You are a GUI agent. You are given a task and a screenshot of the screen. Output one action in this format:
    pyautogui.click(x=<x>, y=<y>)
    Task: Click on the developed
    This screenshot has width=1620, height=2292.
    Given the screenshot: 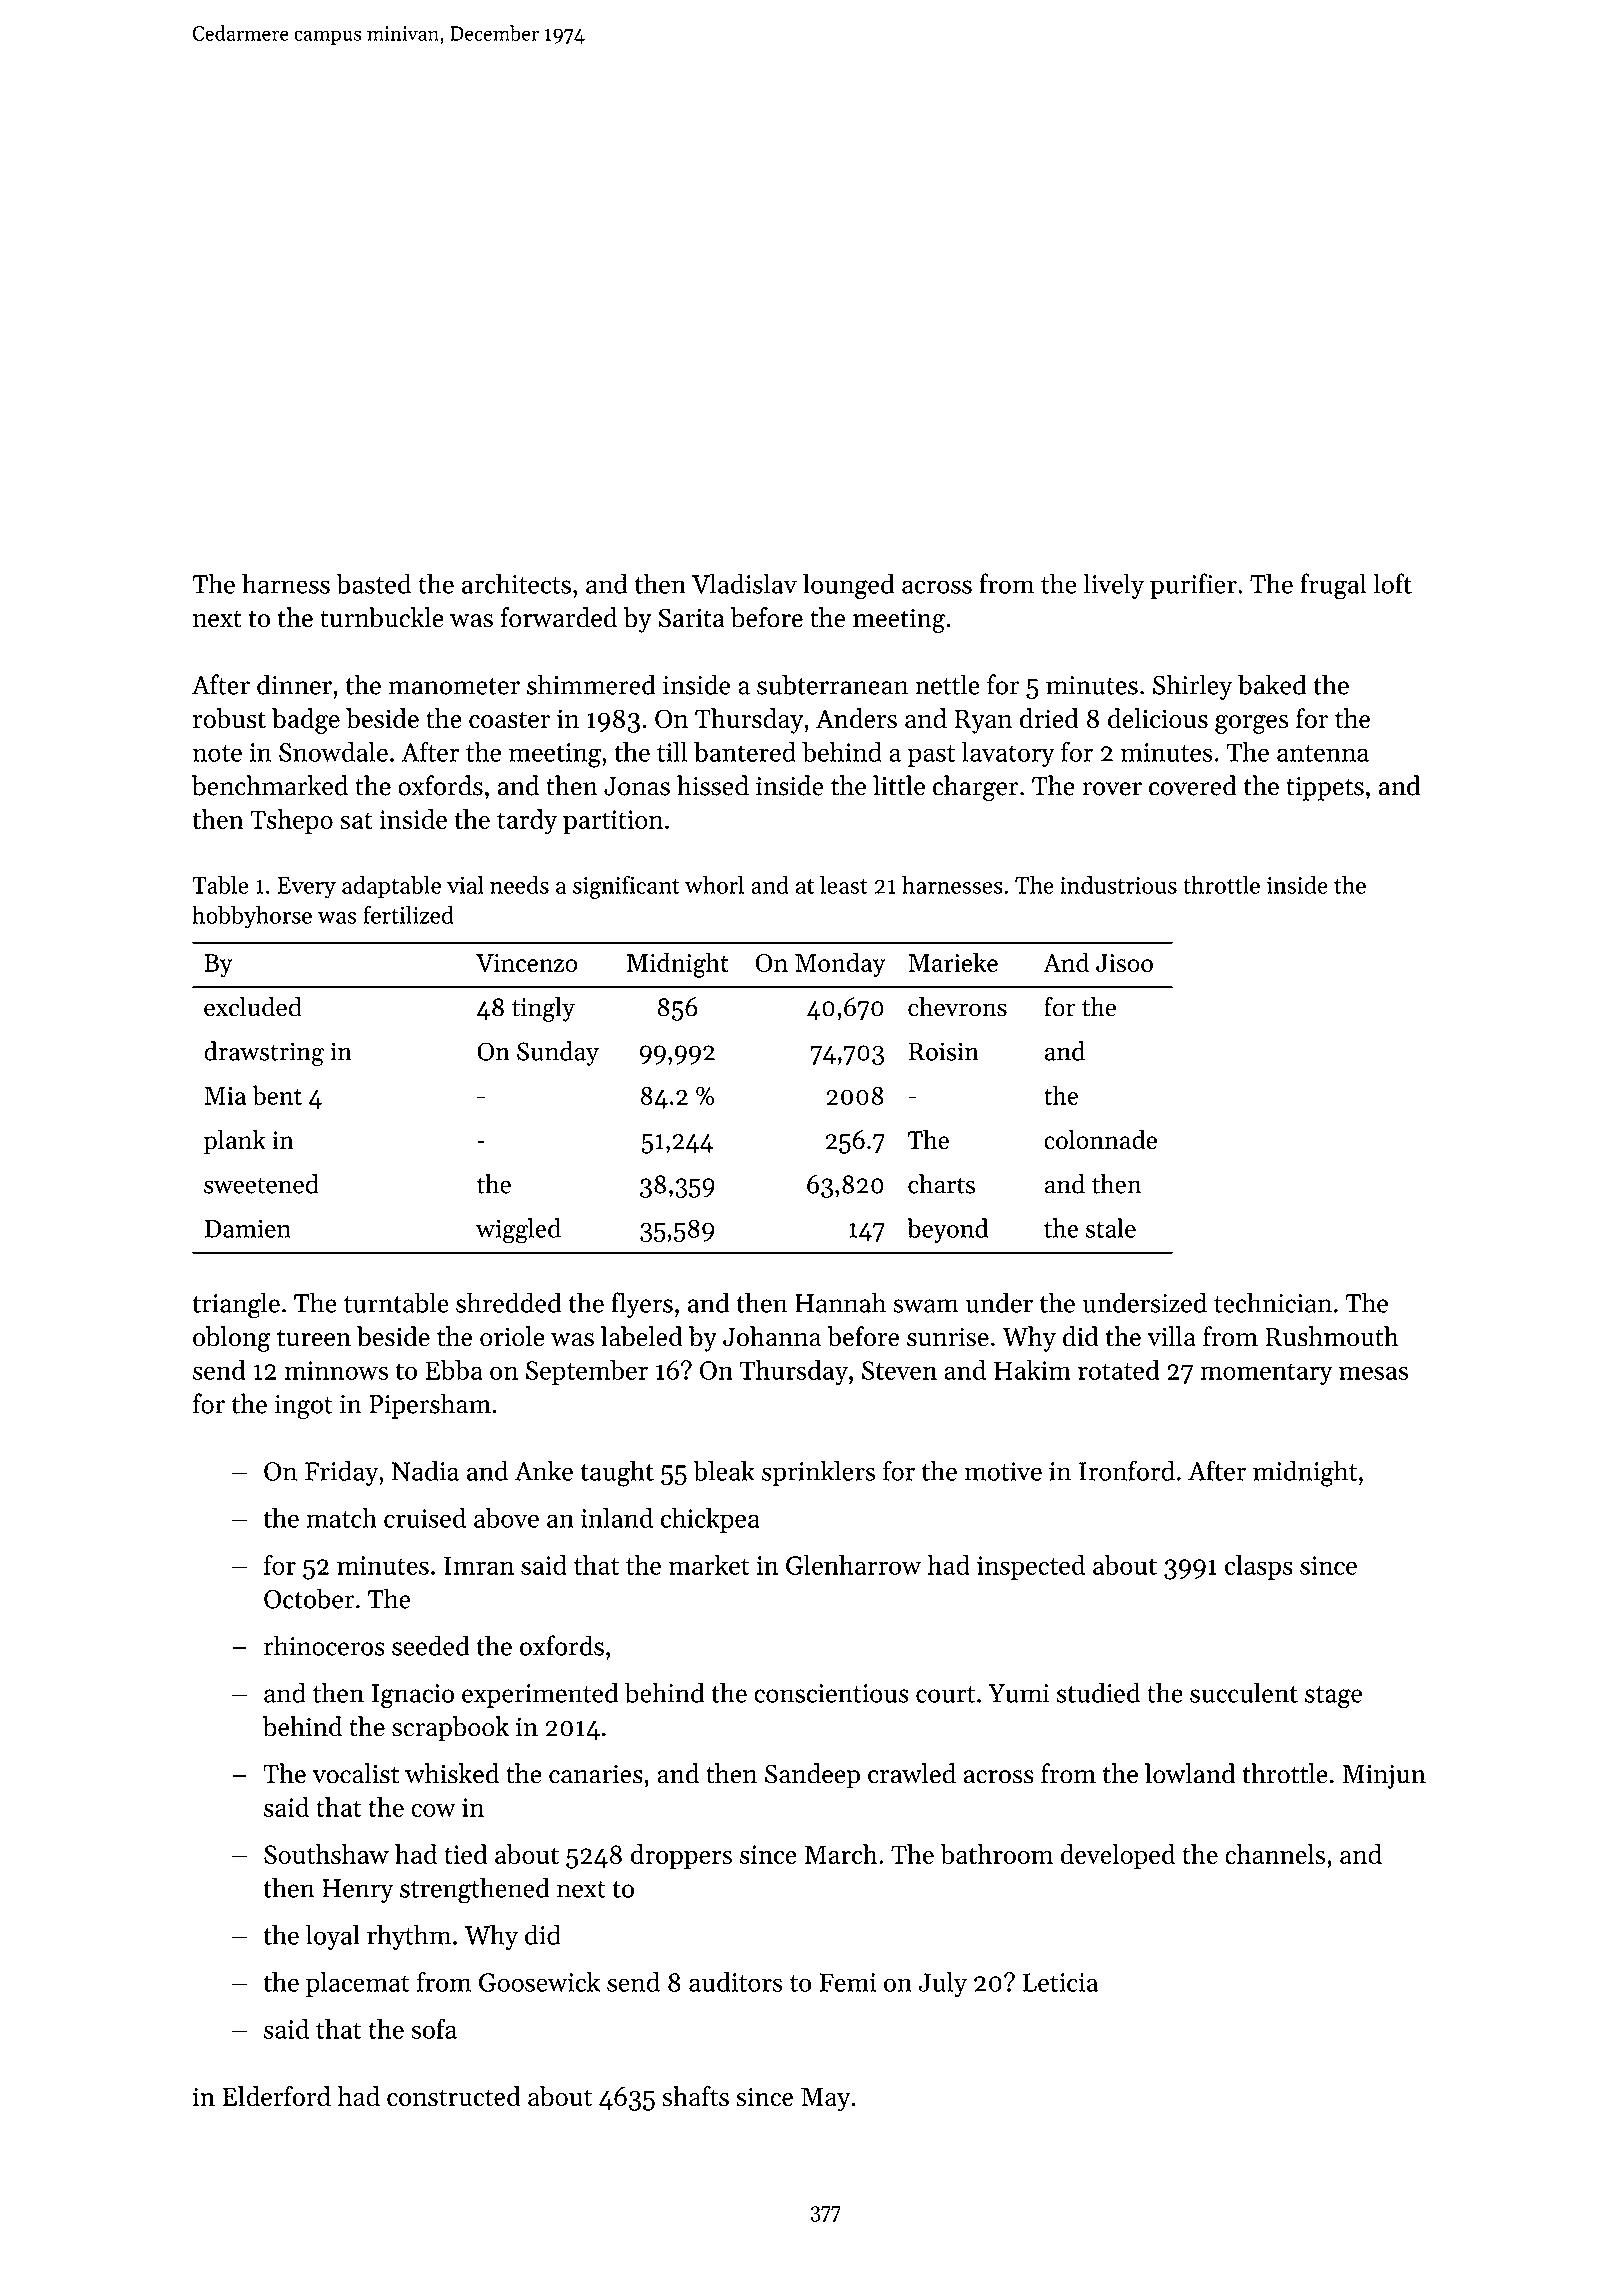 What is the action you would take?
    pyautogui.click(x=1118, y=1856)
